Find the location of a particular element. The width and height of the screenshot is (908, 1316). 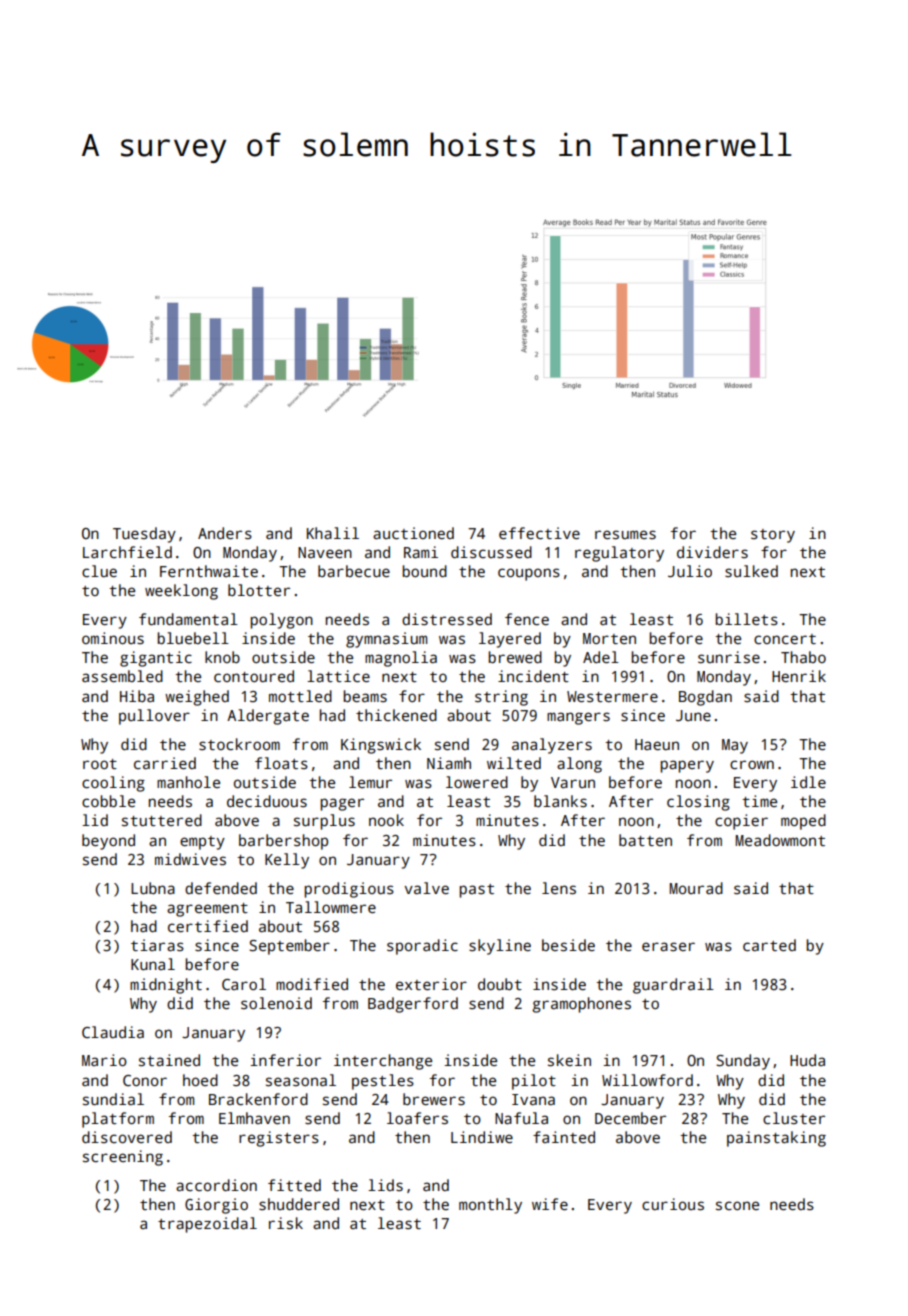

sporadic is located at coordinates (422, 947).
